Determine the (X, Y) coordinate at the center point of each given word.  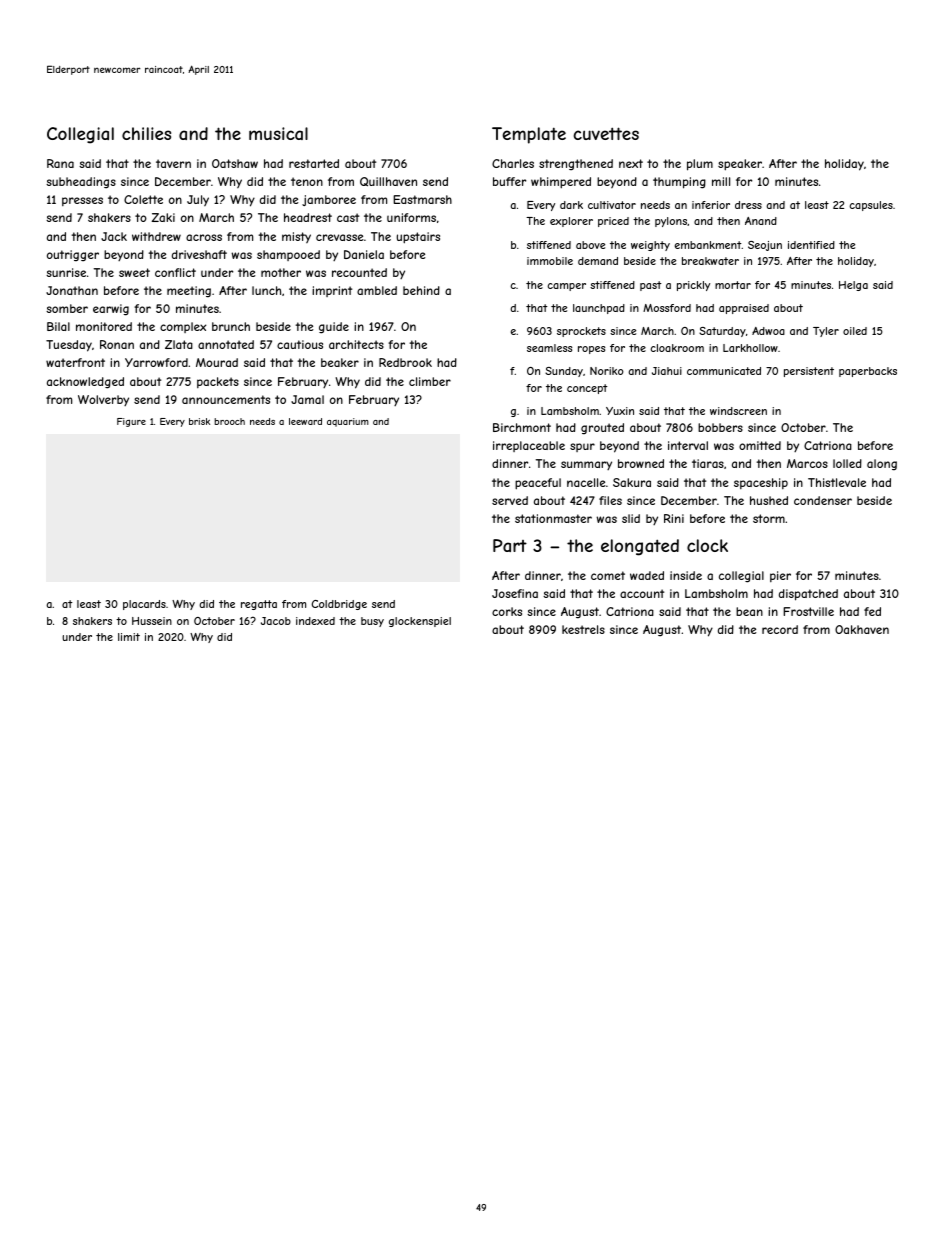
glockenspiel (420, 622)
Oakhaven (862, 629)
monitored (104, 326)
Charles (513, 163)
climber (430, 381)
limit (129, 637)
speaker (740, 165)
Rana (60, 163)
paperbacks (868, 372)
